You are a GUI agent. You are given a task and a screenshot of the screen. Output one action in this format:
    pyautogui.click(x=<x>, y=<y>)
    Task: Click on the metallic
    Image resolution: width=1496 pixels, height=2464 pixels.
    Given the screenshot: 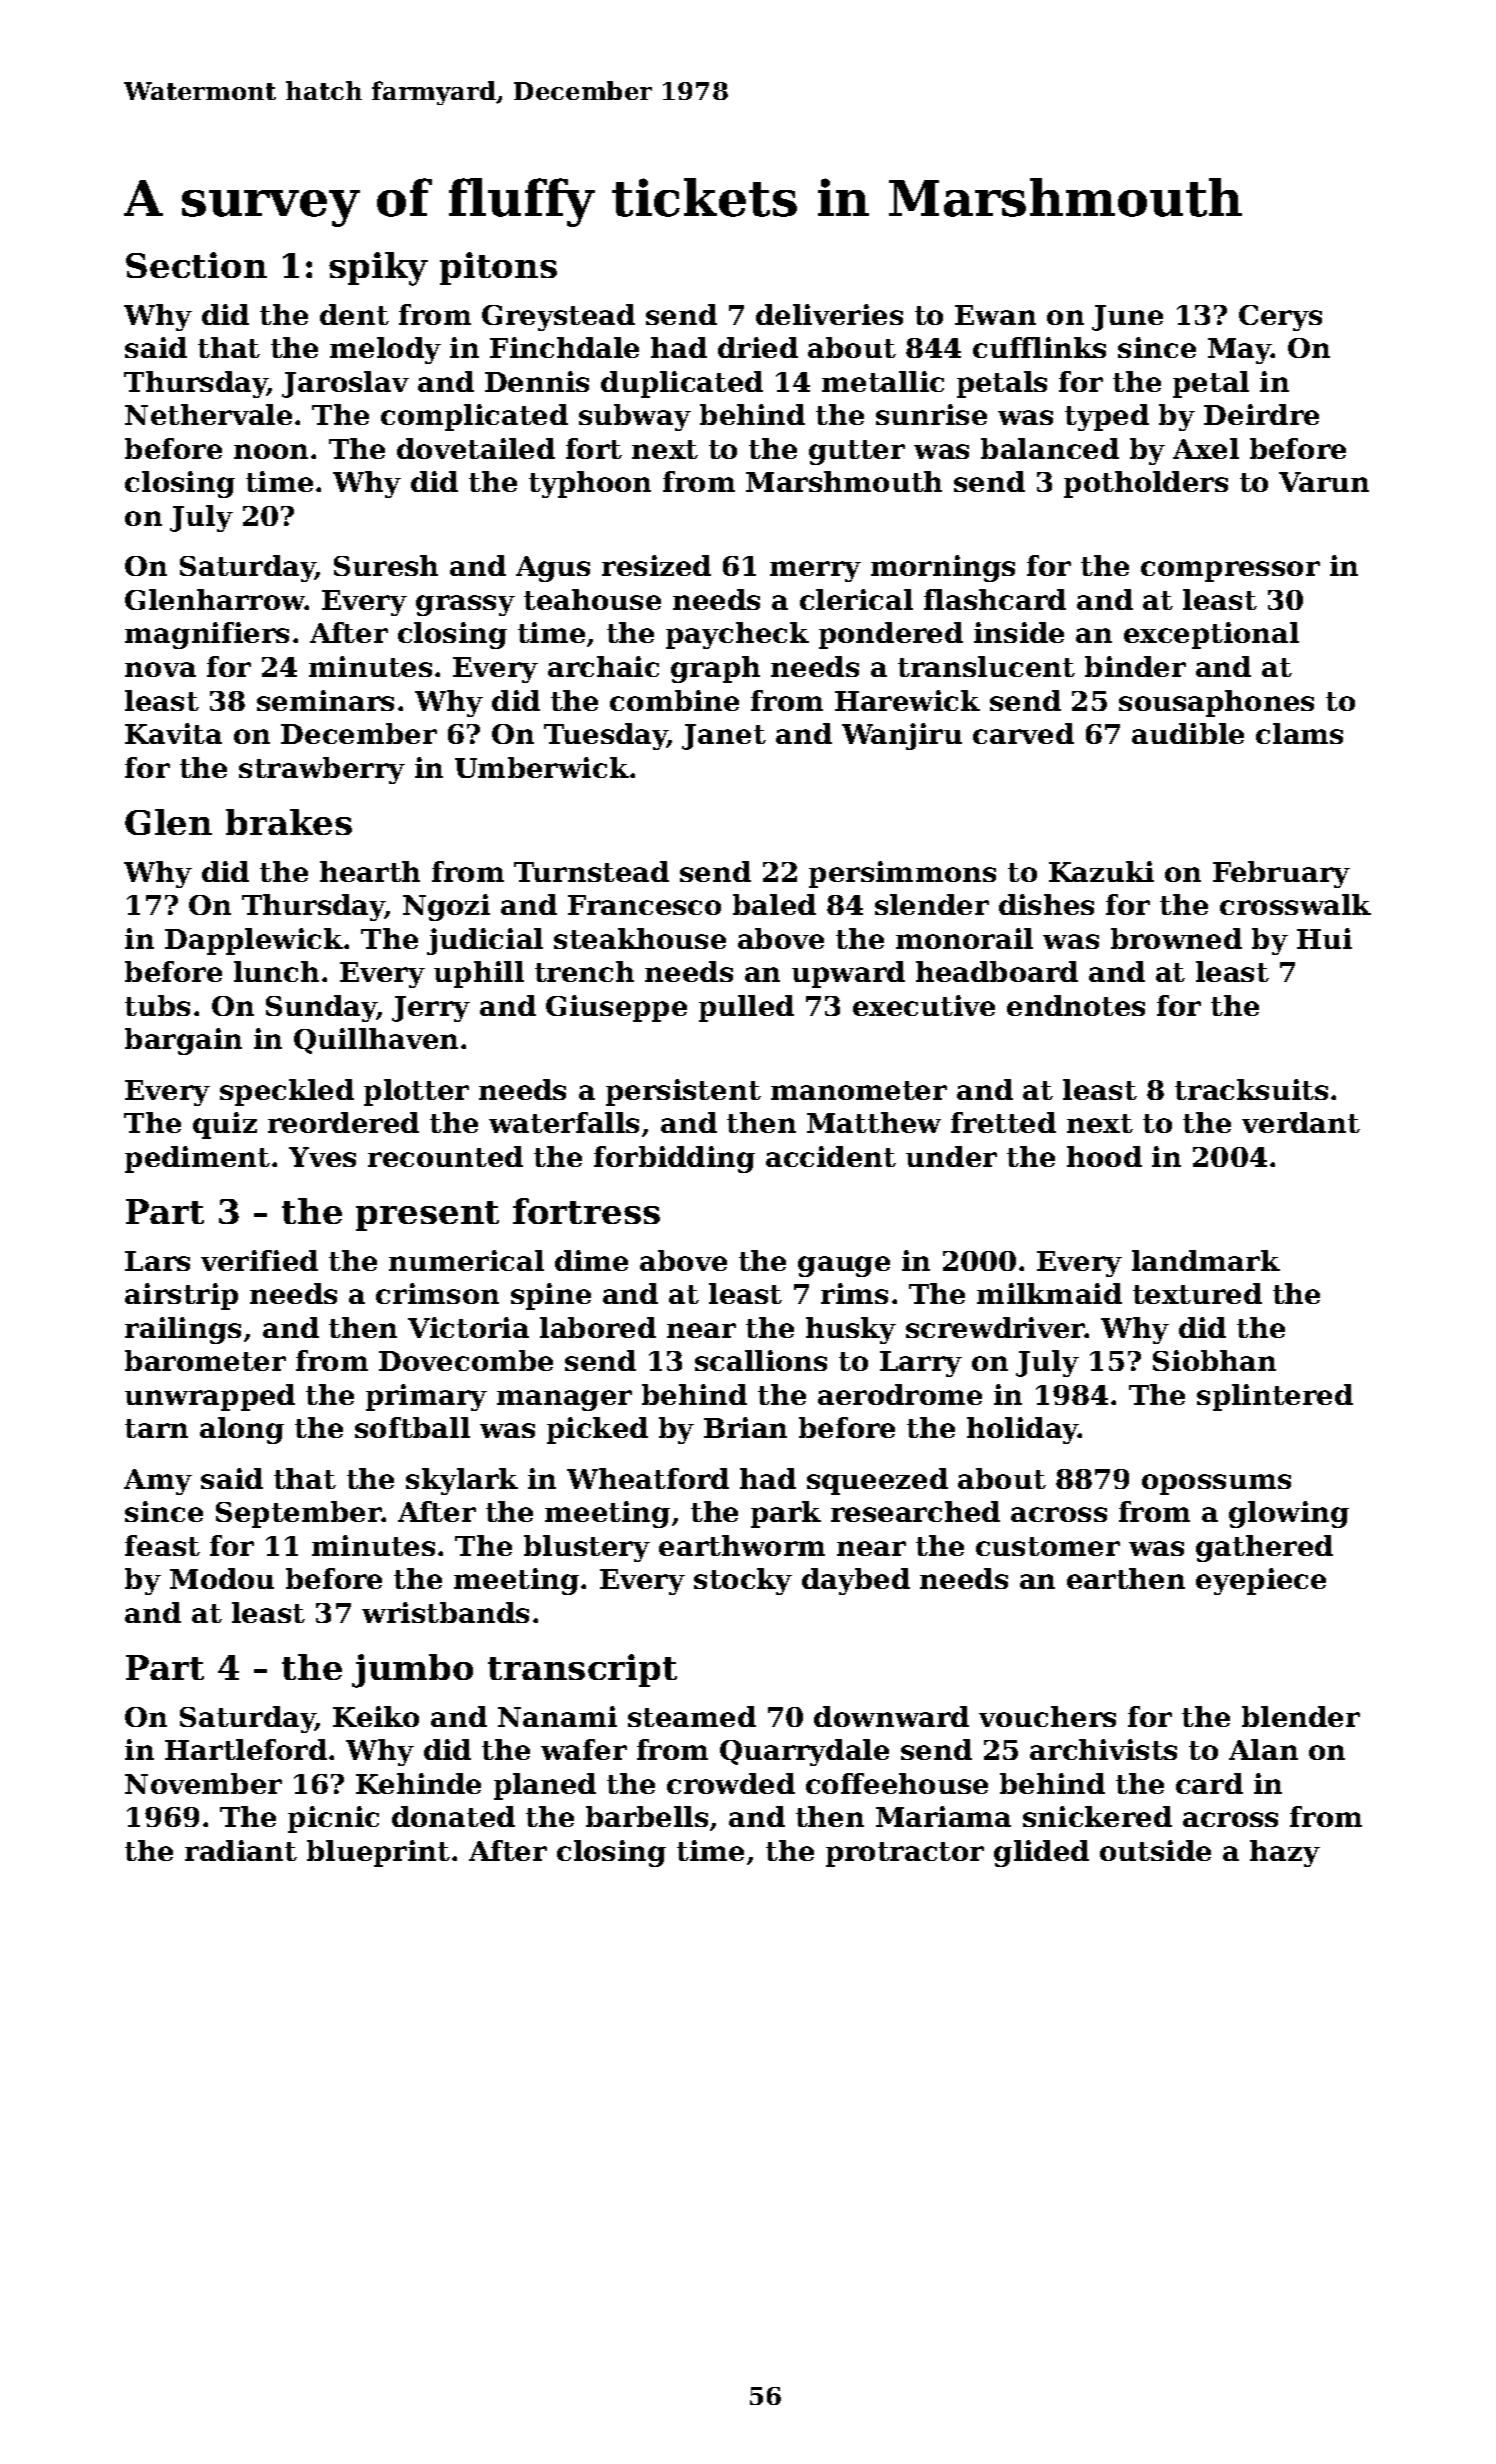 What is the action you would take?
    pyautogui.click(x=883, y=381)
